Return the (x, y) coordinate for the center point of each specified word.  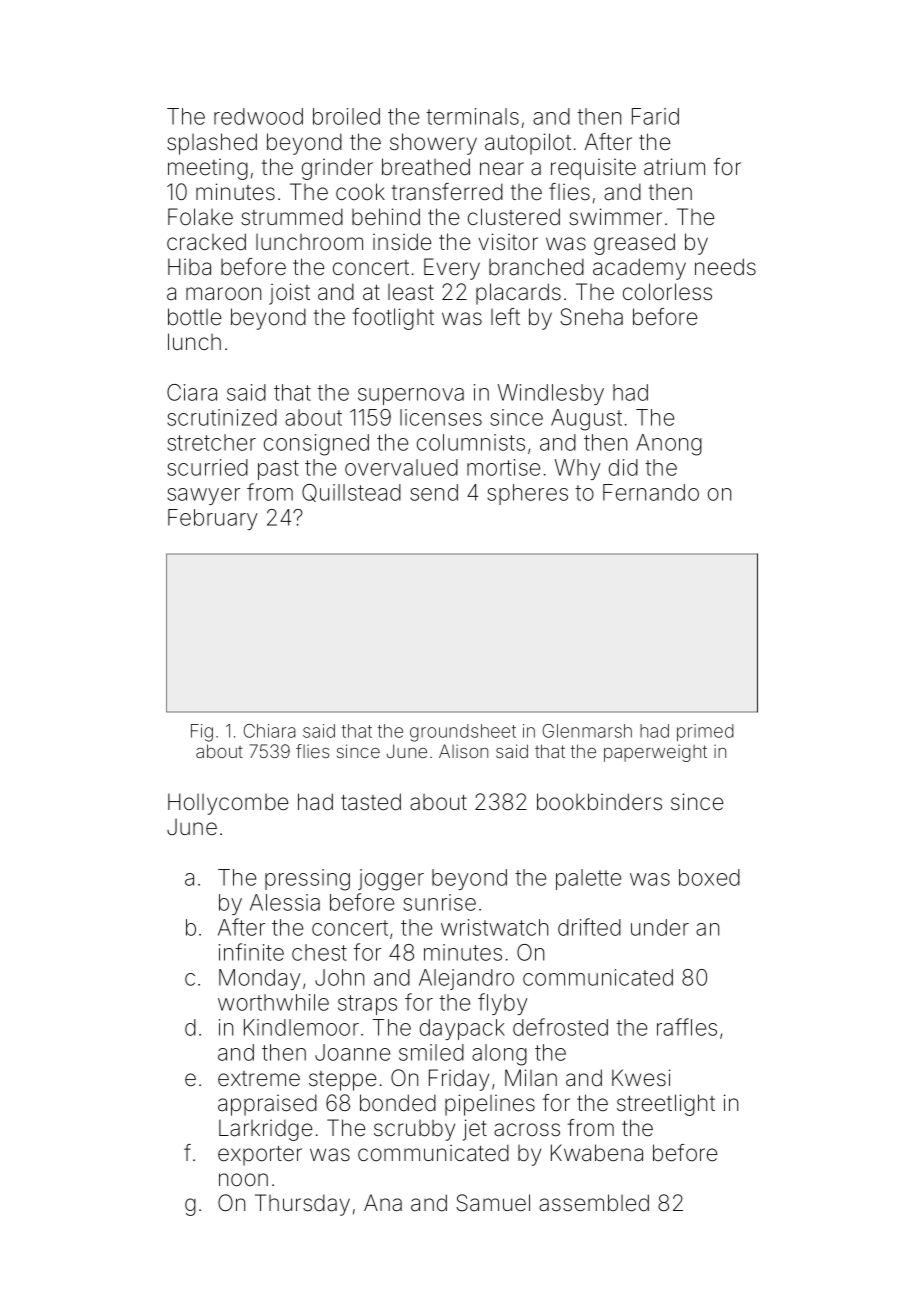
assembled (594, 1203)
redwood (258, 116)
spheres (527, 494)
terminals (472, 116)
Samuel (493, 1203)
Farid (655, 116)
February (213, 519)
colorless (667, 292)
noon (243, 1180)
